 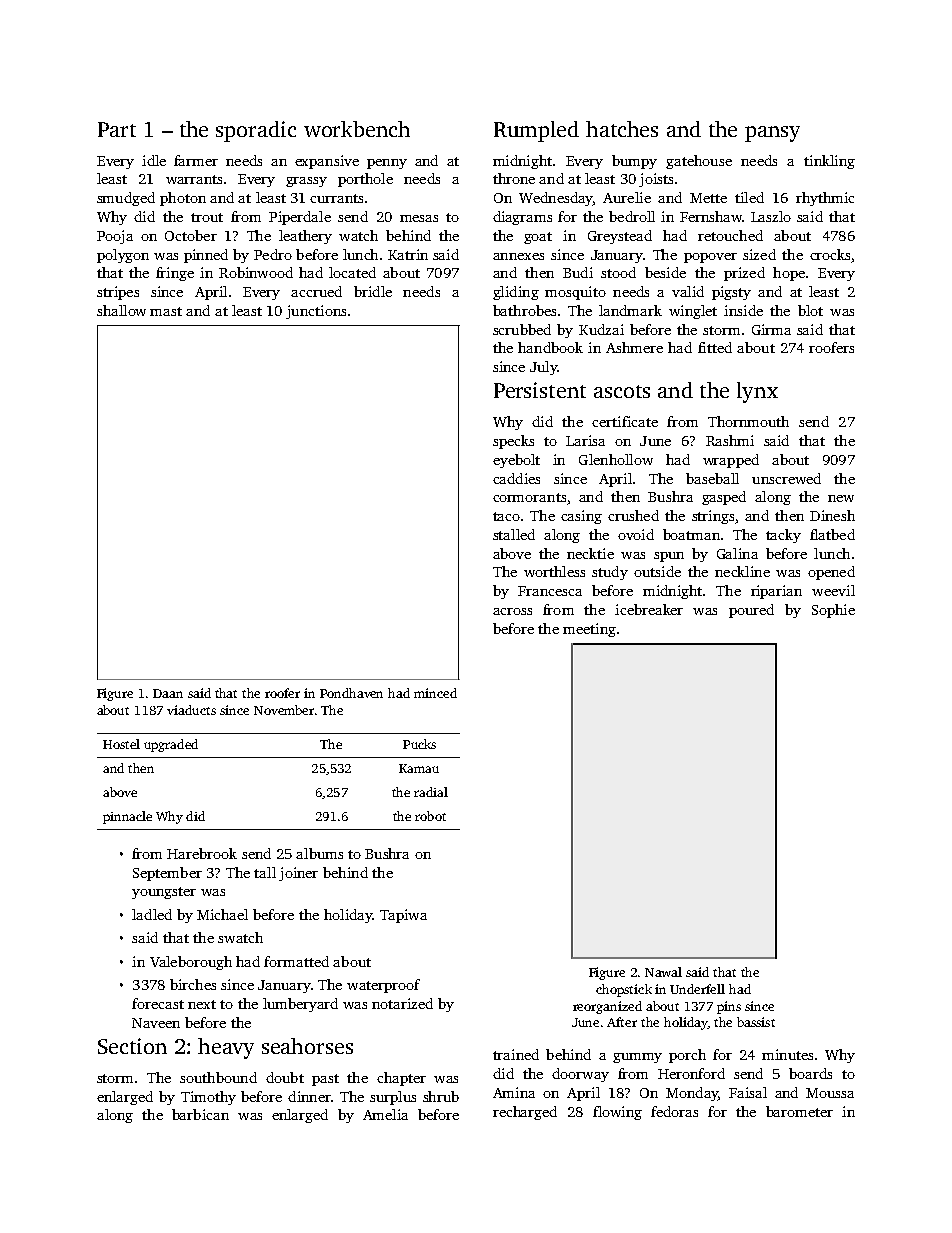 I want to click on Amelia, so click(x=385, y=1114).
